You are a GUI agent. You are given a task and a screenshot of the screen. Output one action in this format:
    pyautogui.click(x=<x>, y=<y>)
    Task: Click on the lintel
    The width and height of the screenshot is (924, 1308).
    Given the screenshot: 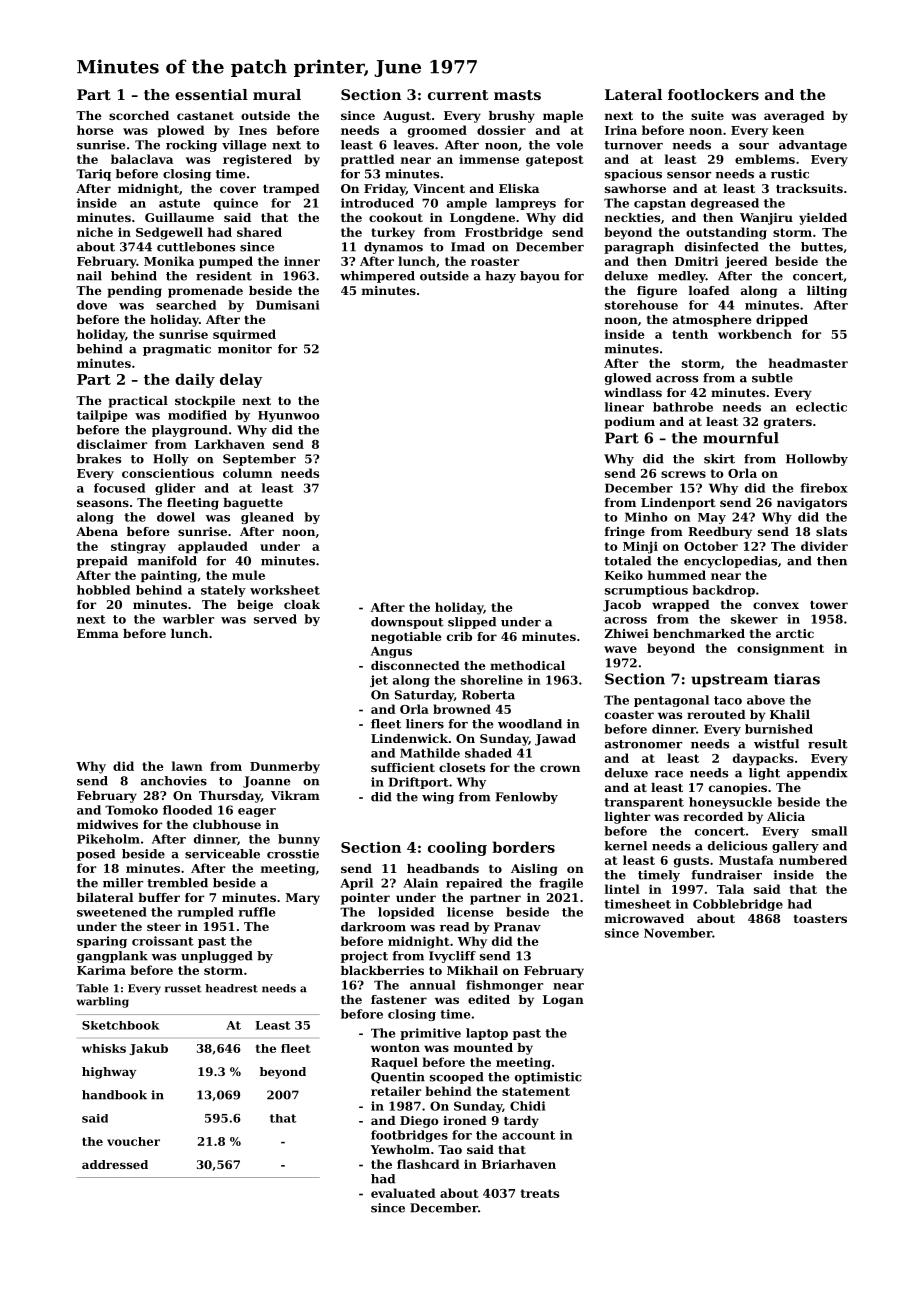 What is the action you would take?
    pyautogui.click(x=622, y=889)
